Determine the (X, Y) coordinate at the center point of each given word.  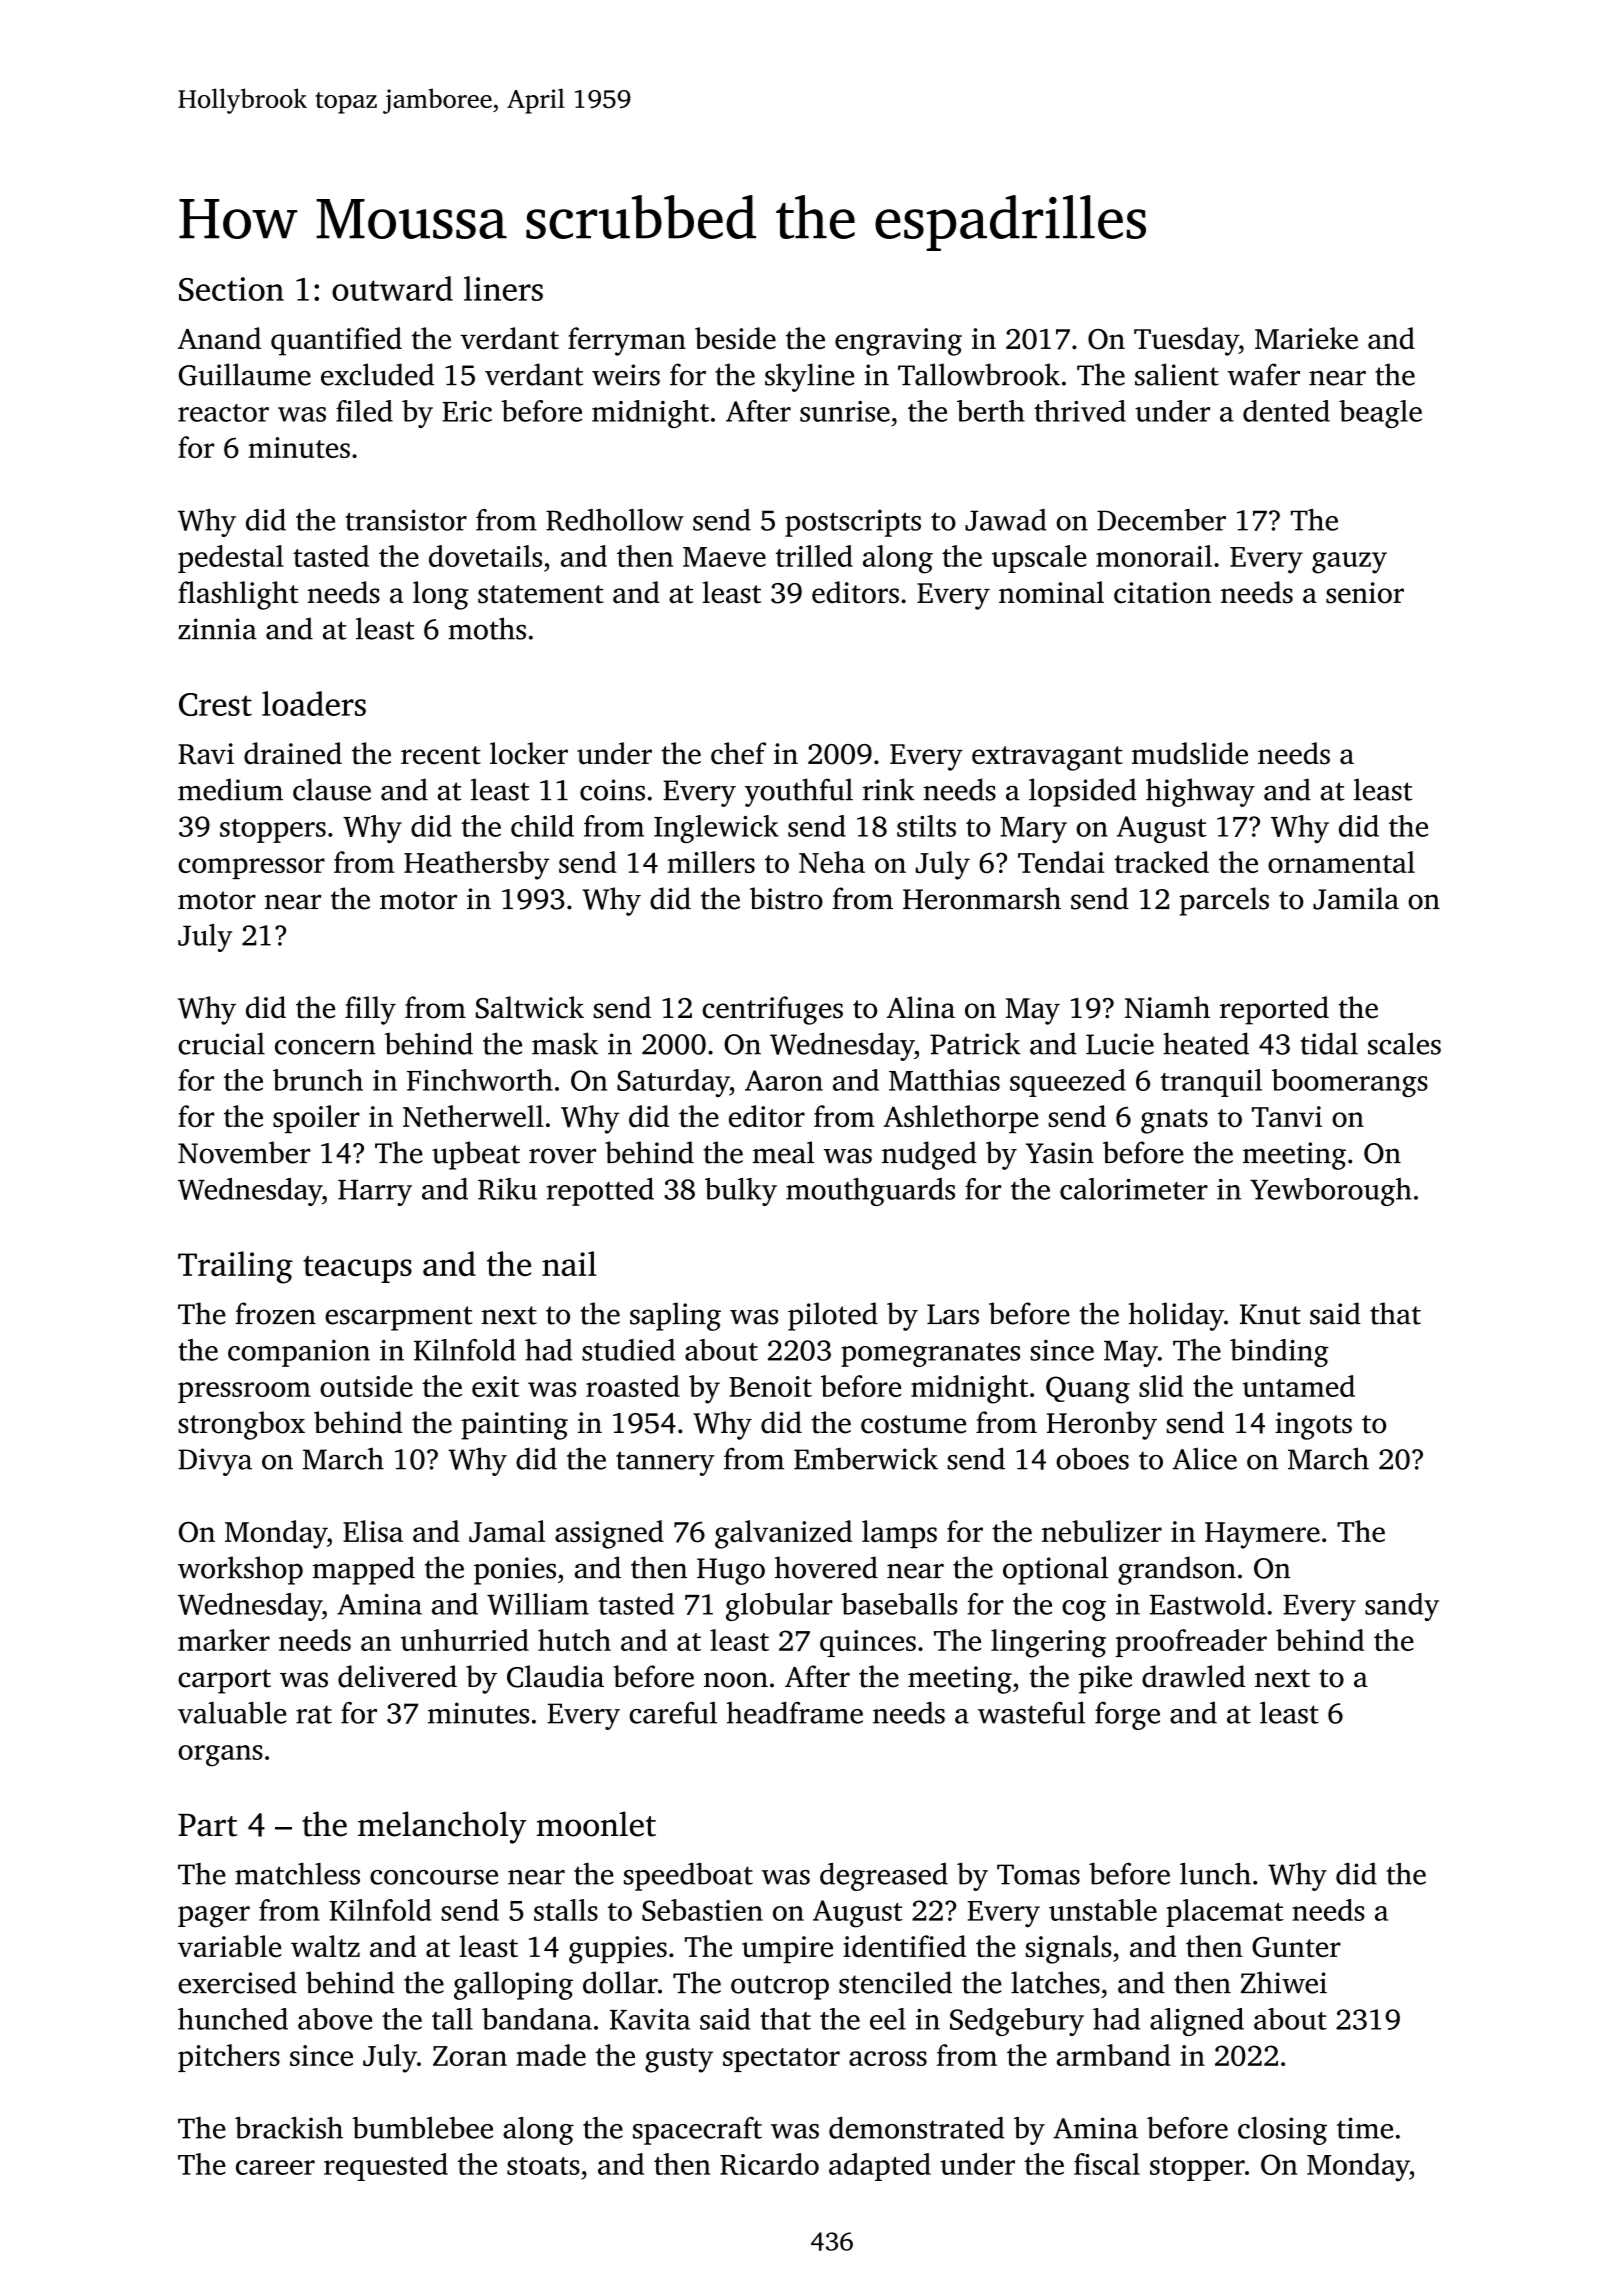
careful (673, 1713)
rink (889, 789)
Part (207, 1825)
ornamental (1341, 862)
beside (735, 338)
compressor (251, 868)
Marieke (1306, 338)
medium (230, 789)
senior (1365, 593)
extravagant (1047, 758)
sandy (1402, 1607)
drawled (1193, 1676)
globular (779, 1607)
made (551, 2055)
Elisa (373, 1531)
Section (231, 289)
